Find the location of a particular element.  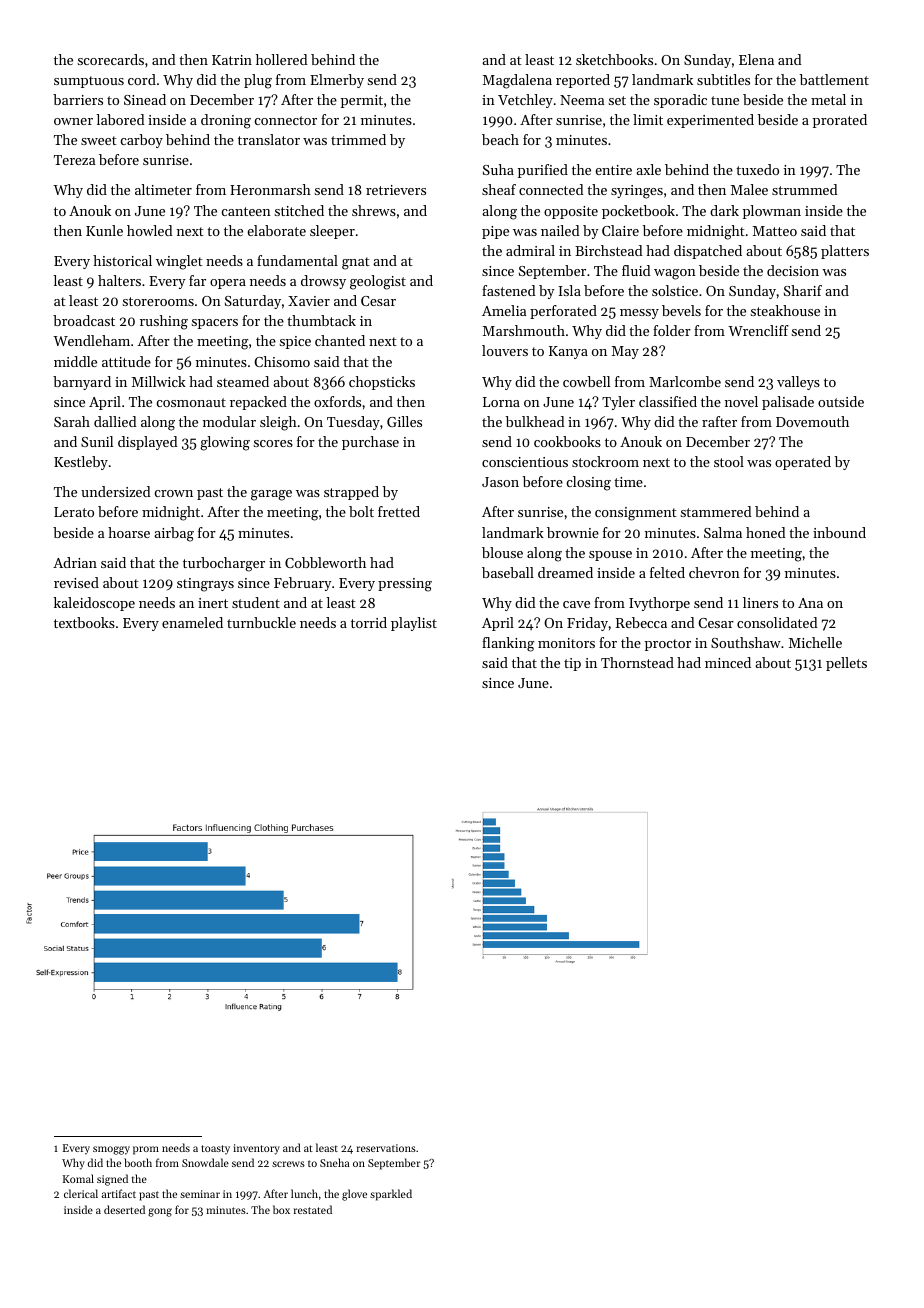

retrievers is located at coordinates (396, 190).
